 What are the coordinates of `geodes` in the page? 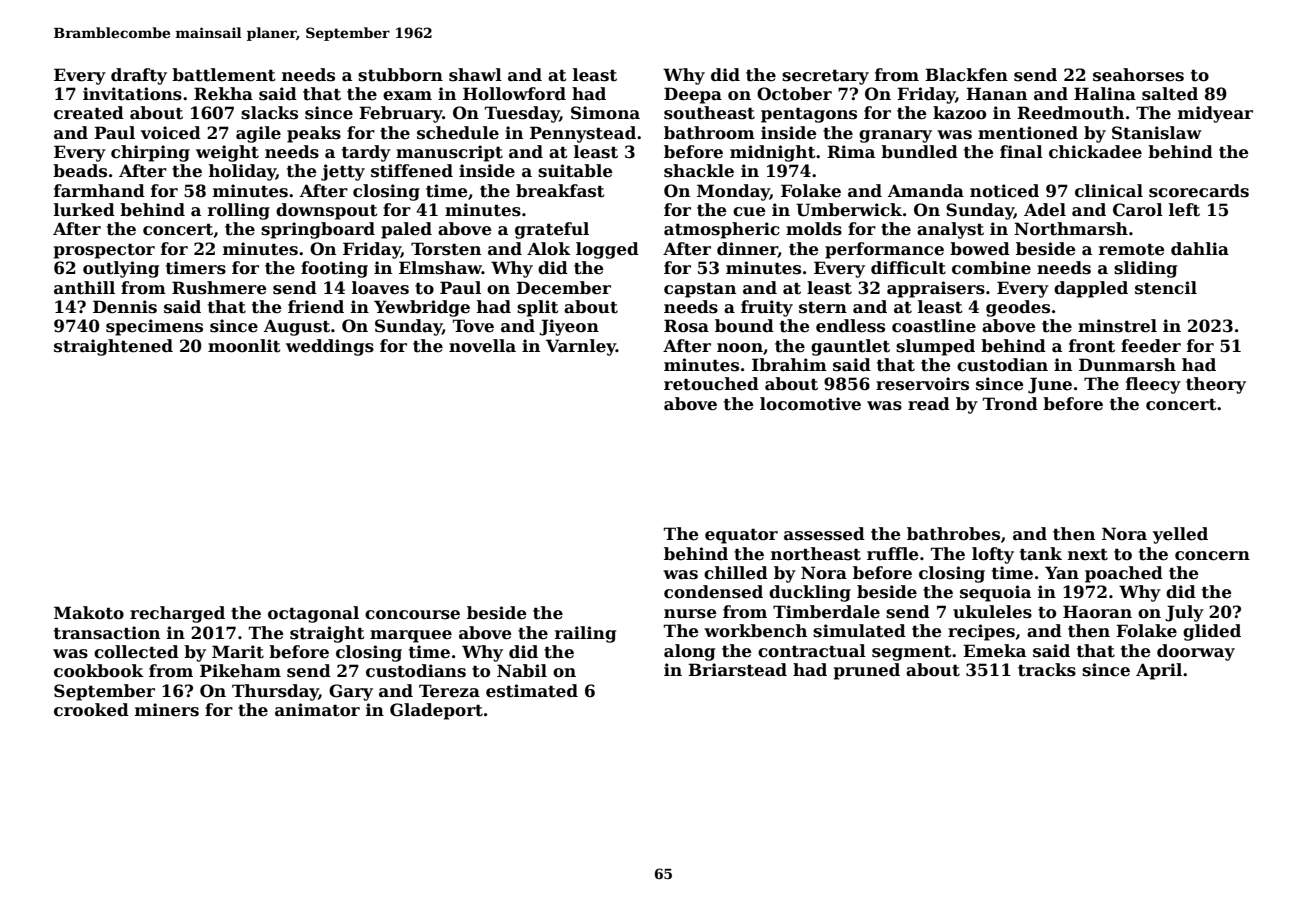 It's located at (1018, 308).
